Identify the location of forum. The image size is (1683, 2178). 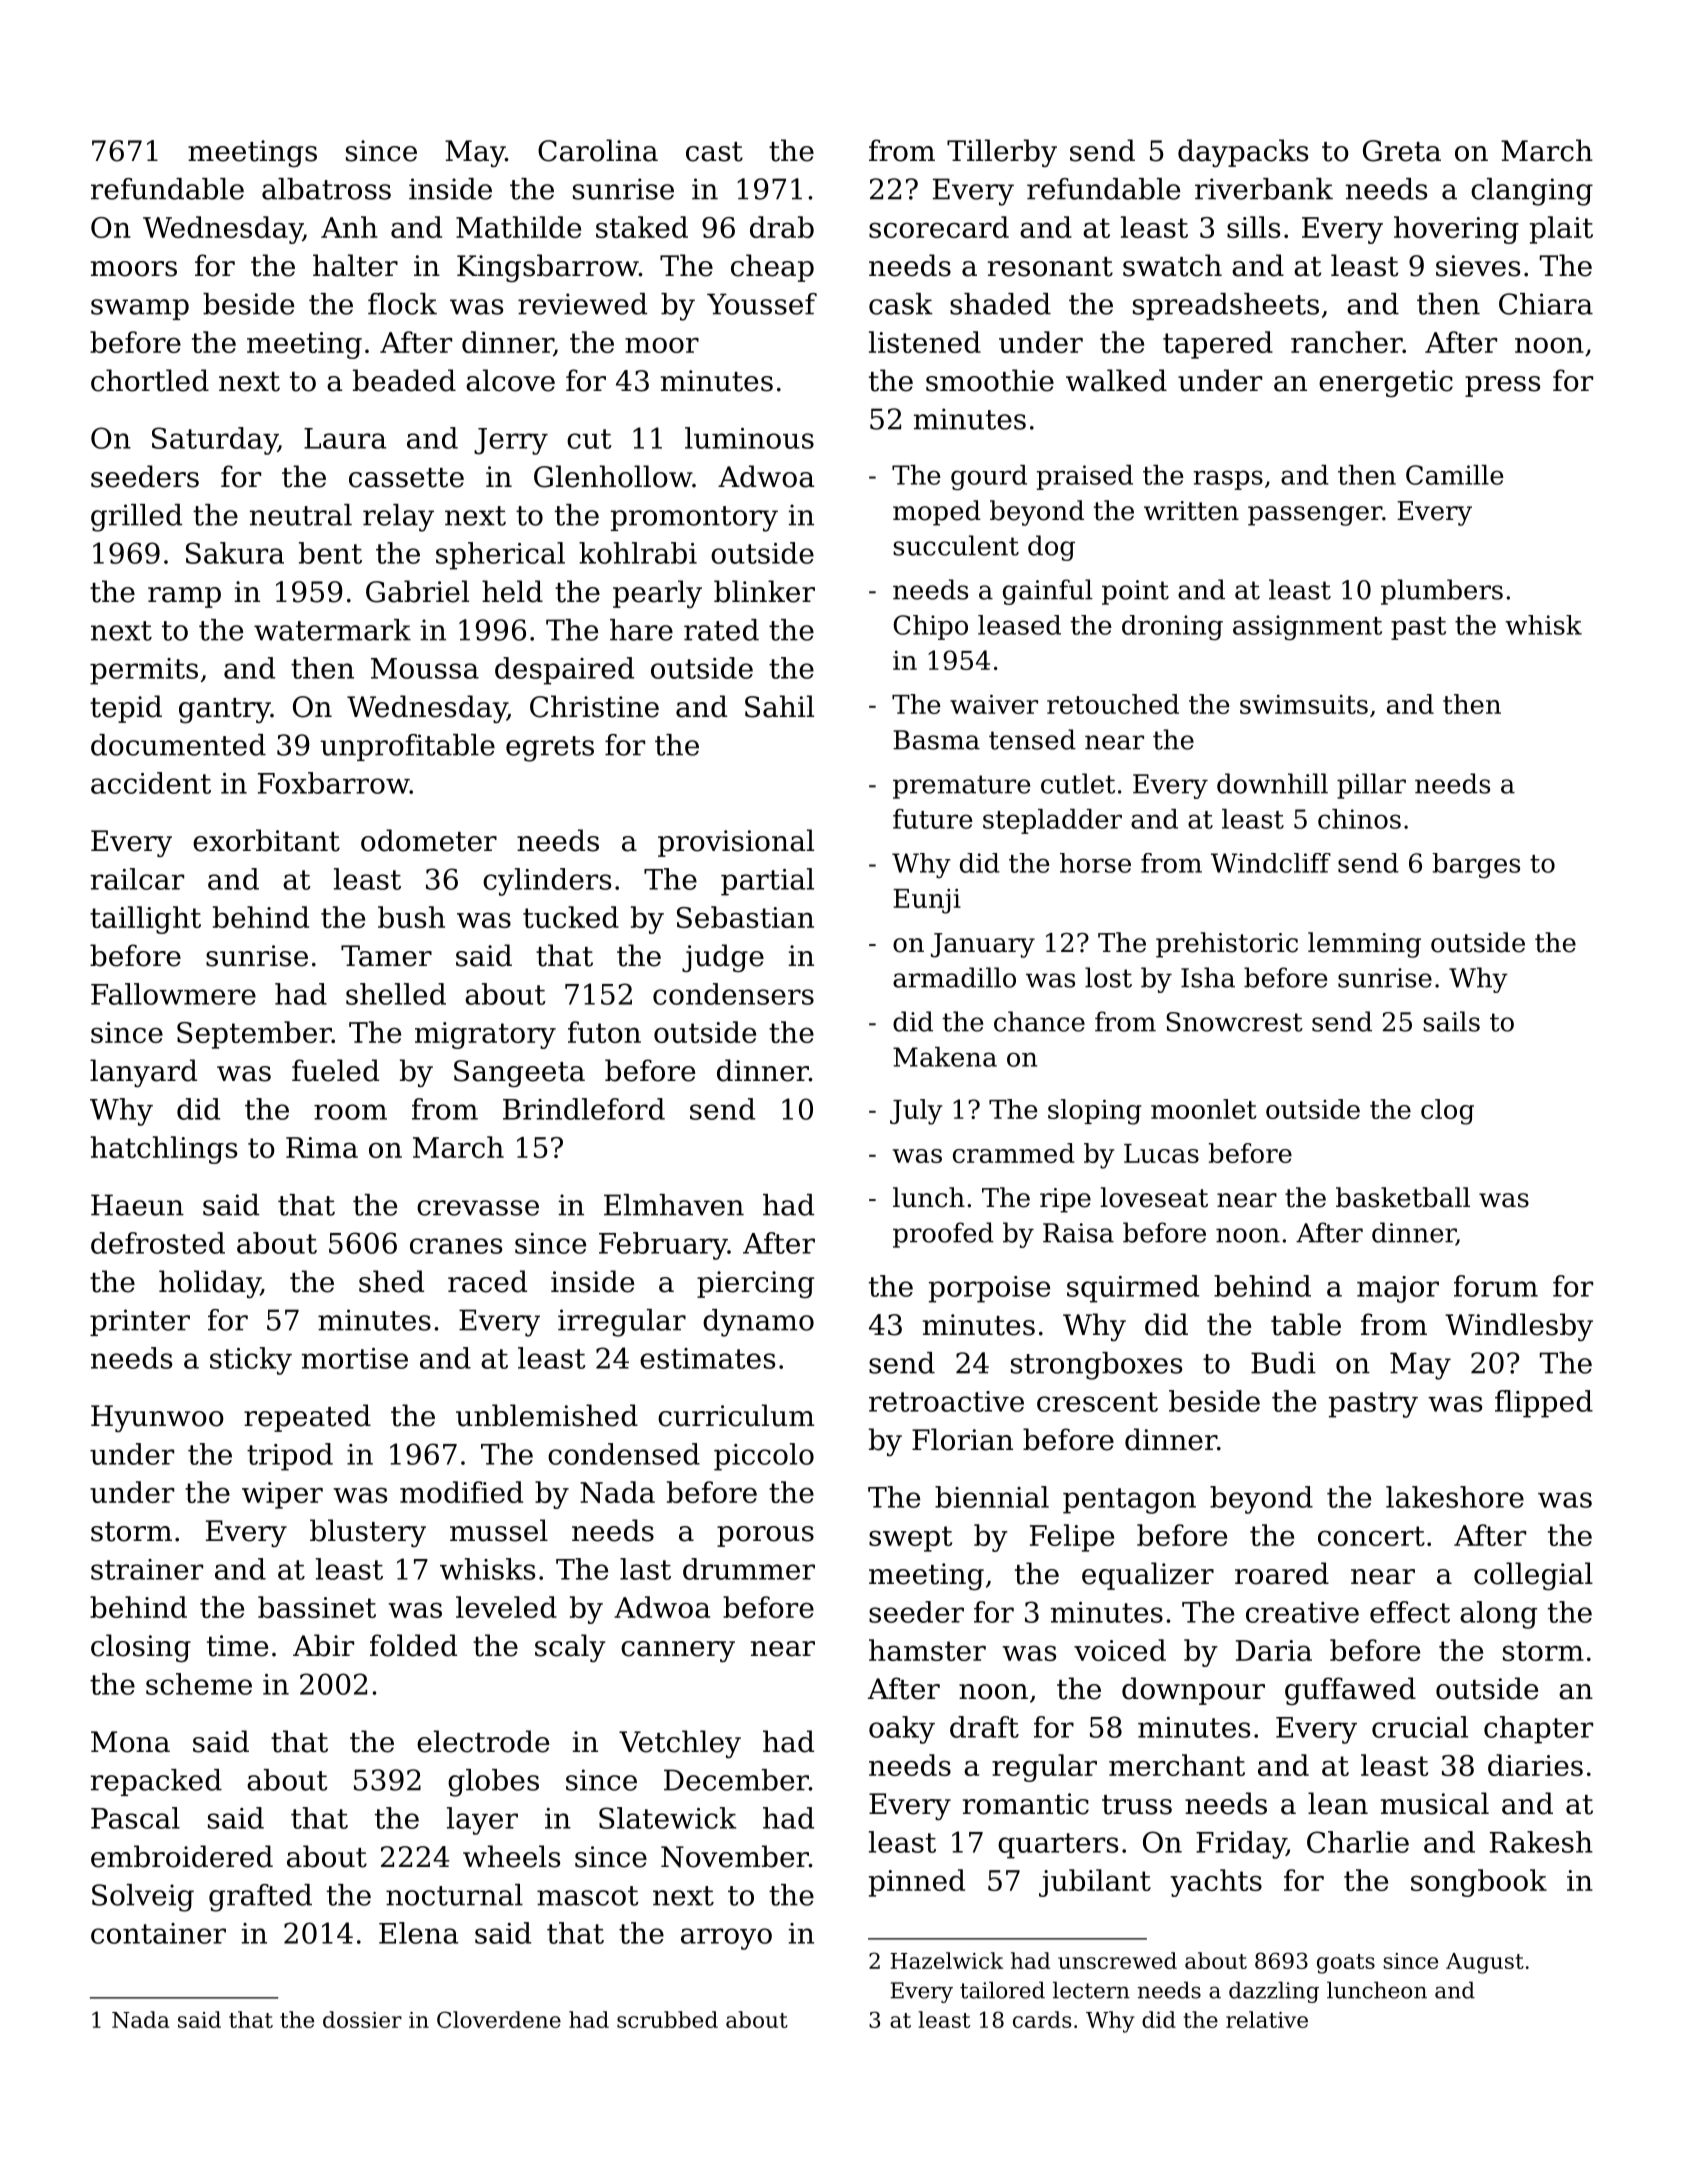
(1496, 1286).
